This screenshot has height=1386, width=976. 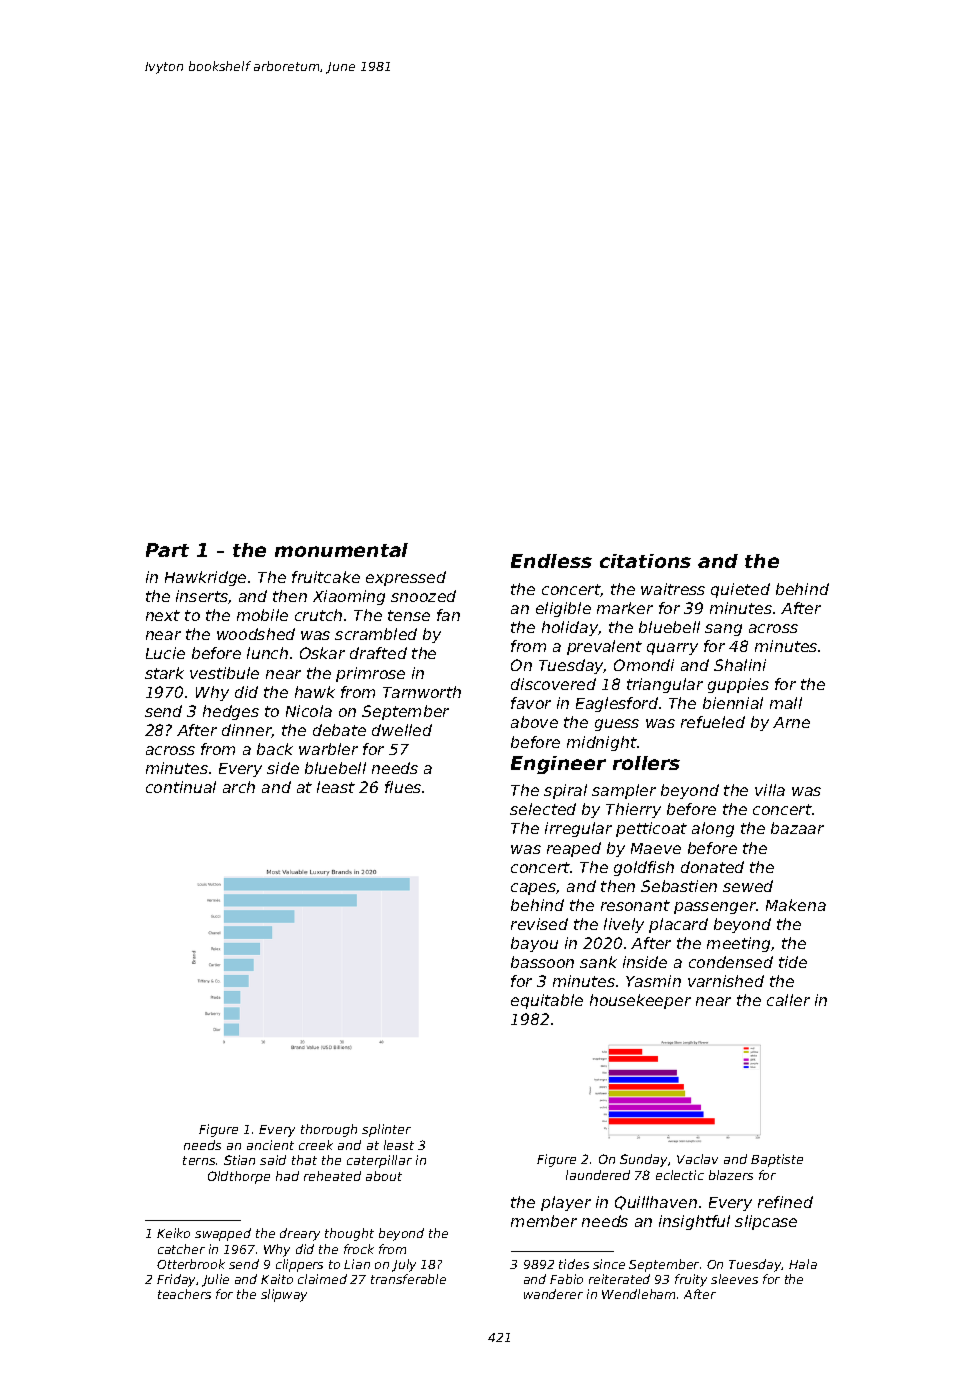 I want to click on thorough, so click(x=329, y=1130).
